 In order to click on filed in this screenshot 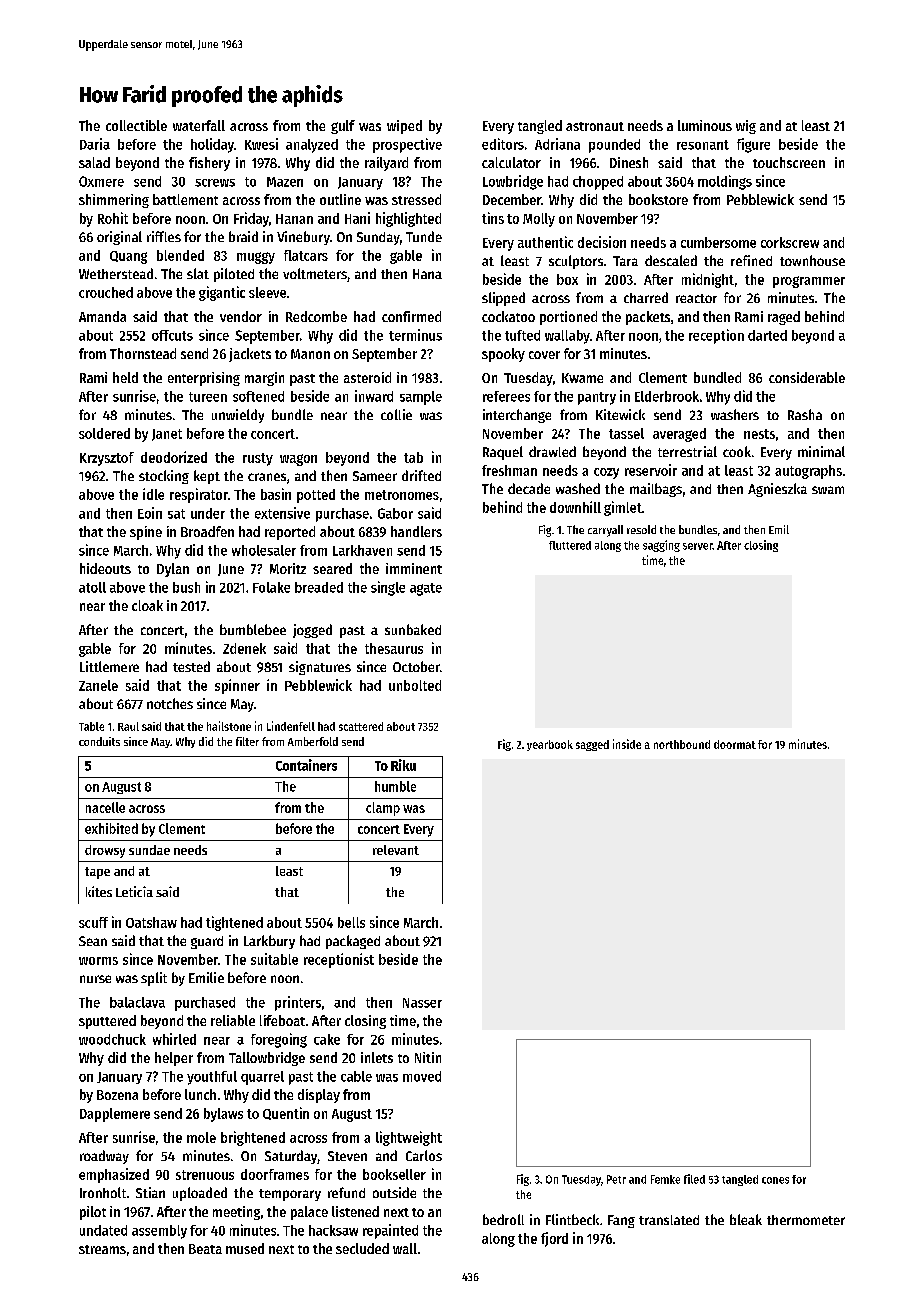, I will do `click(694, 1179)`.
